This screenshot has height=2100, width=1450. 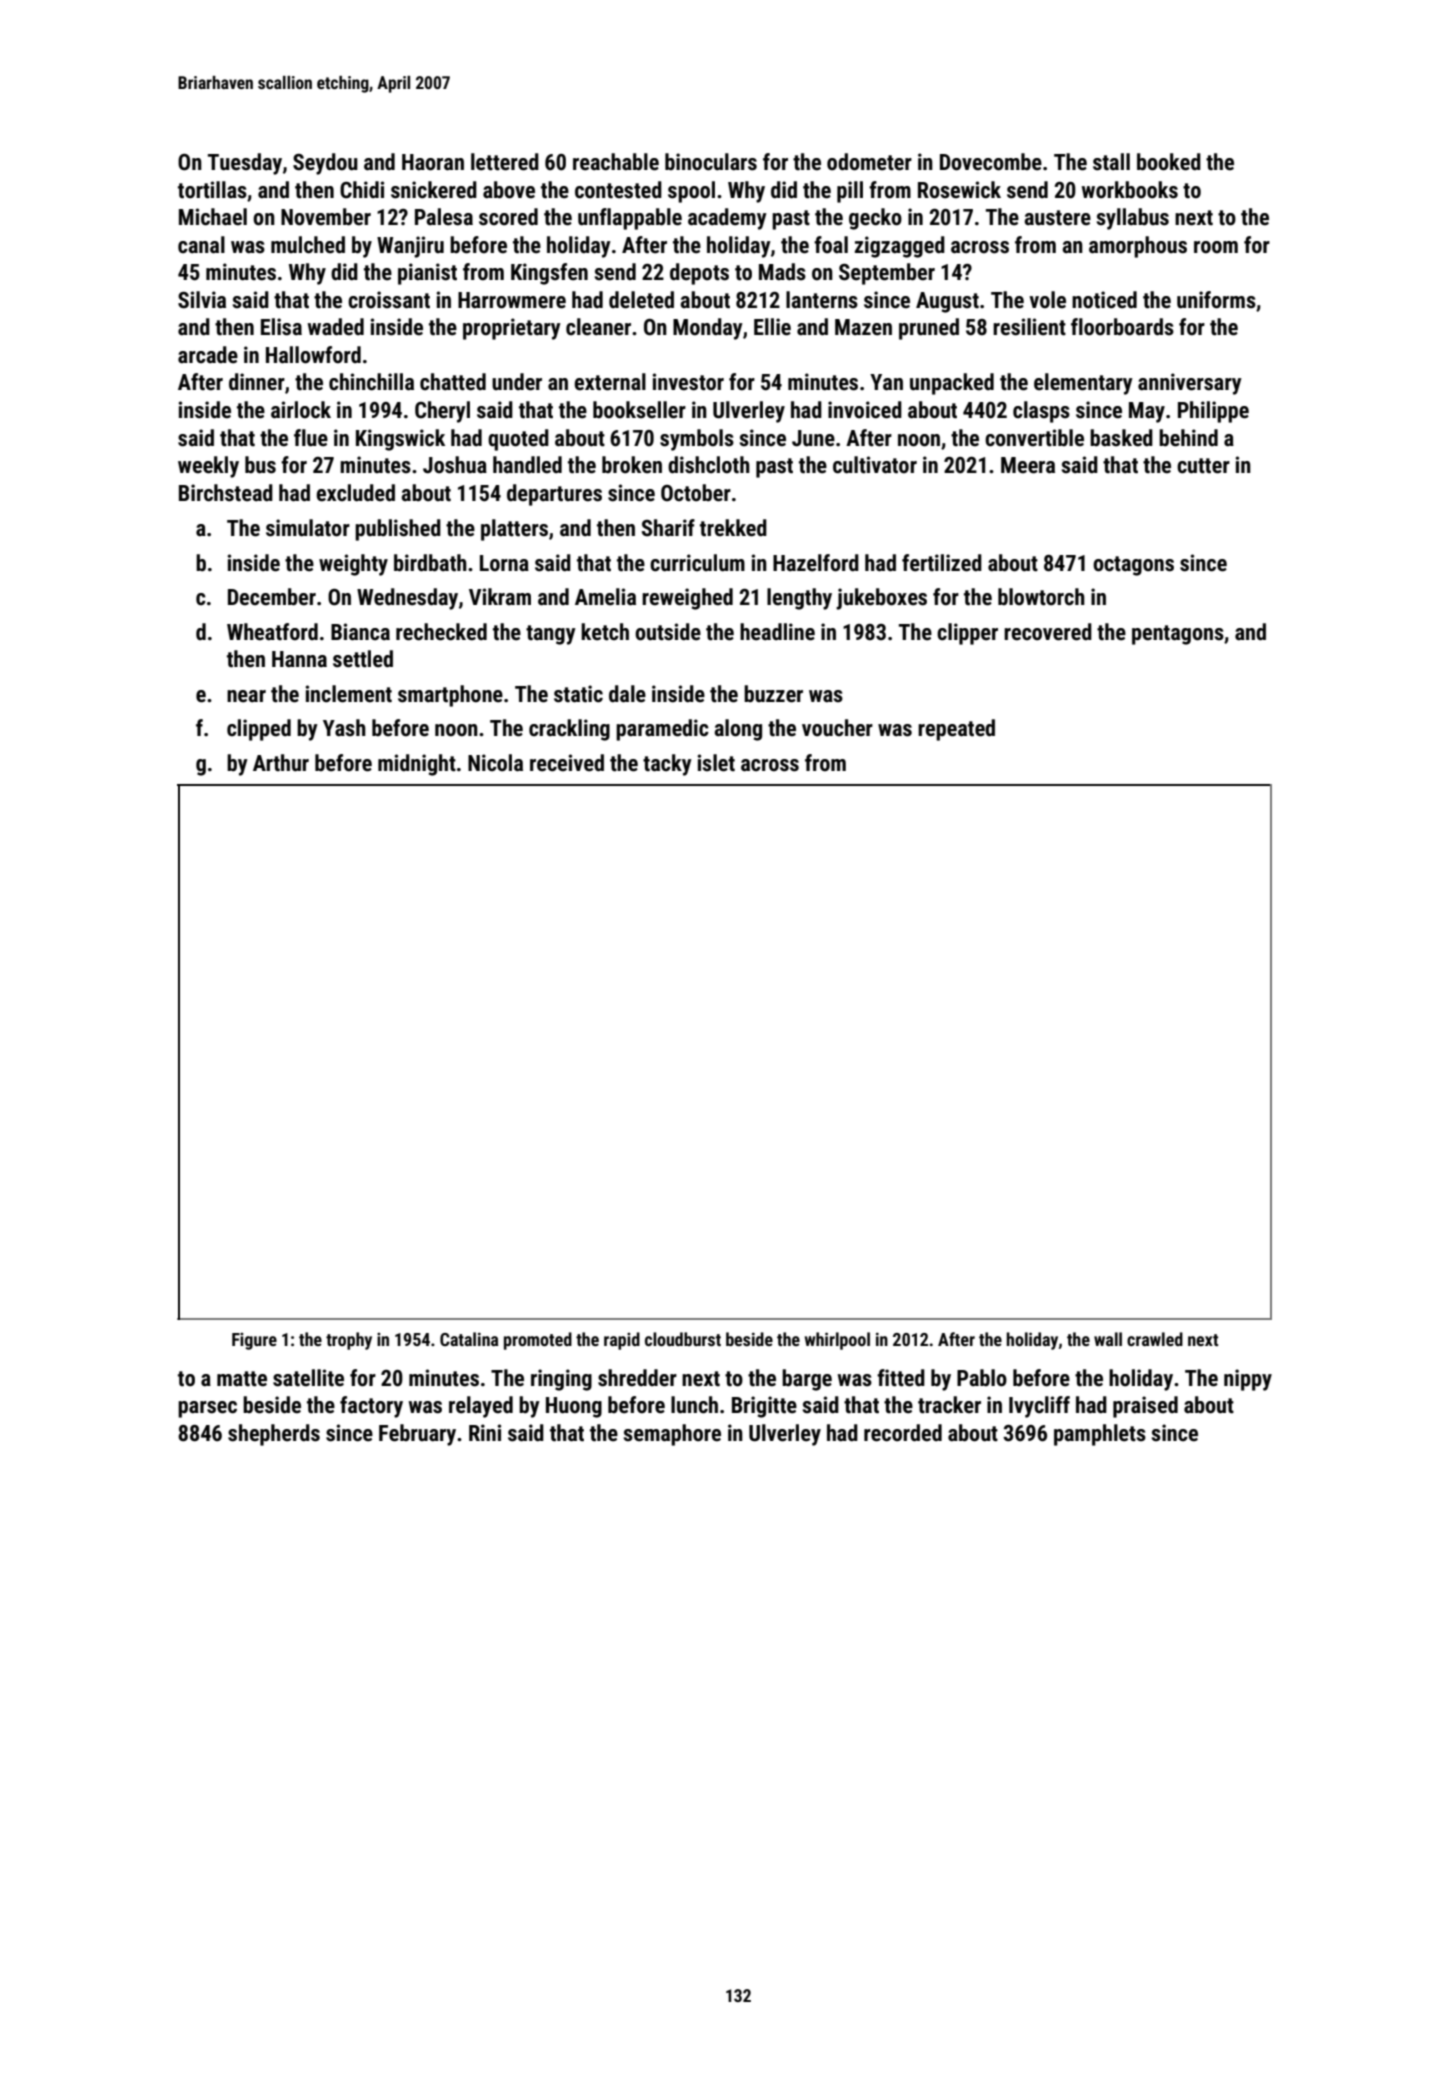 What do you see at coordinates (956, 730) in the screenshot?
I see `repeated` at bounding box center [956, 730].
